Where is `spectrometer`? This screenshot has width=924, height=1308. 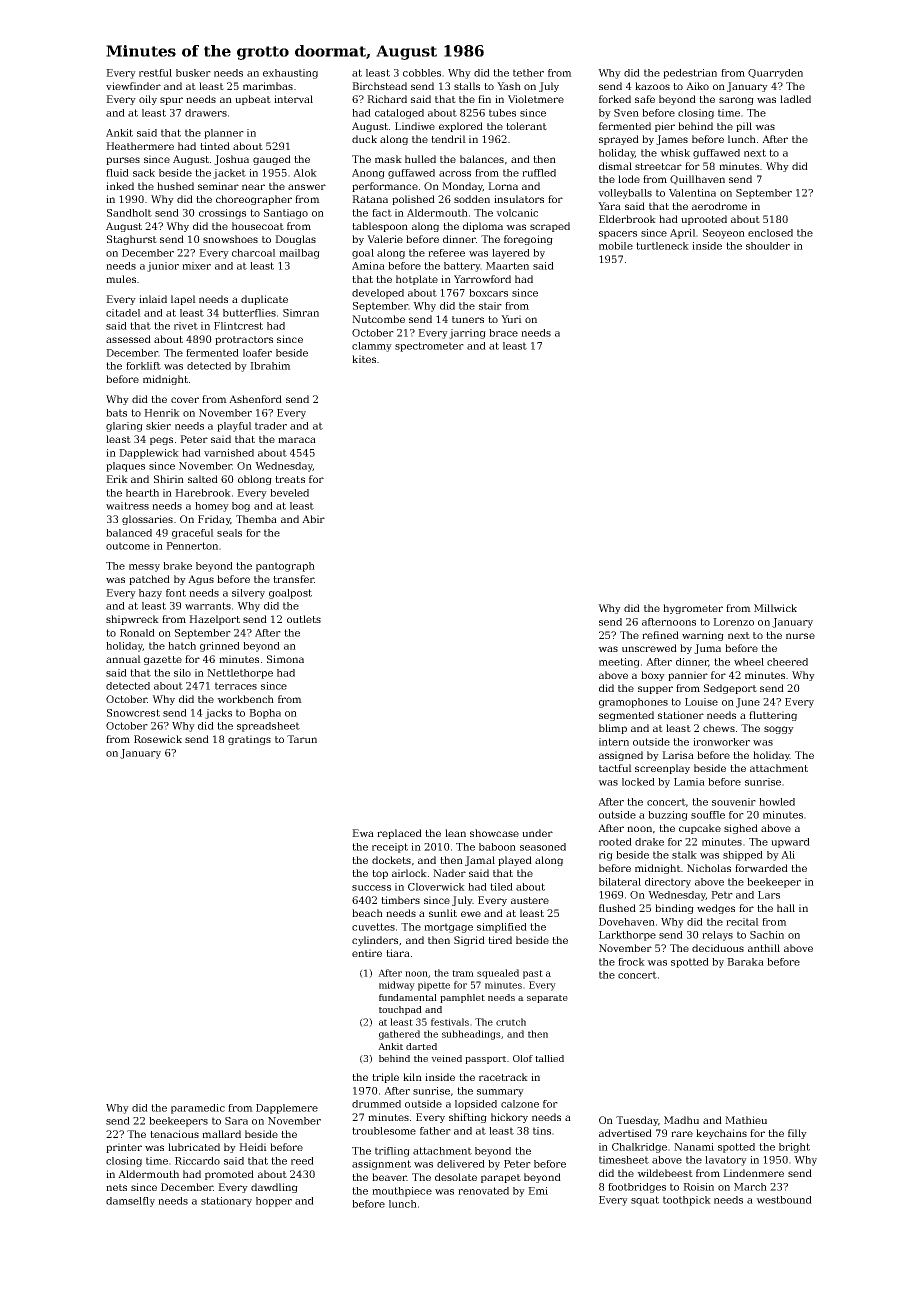
spectrometer is located at coordinates (429, 347).
